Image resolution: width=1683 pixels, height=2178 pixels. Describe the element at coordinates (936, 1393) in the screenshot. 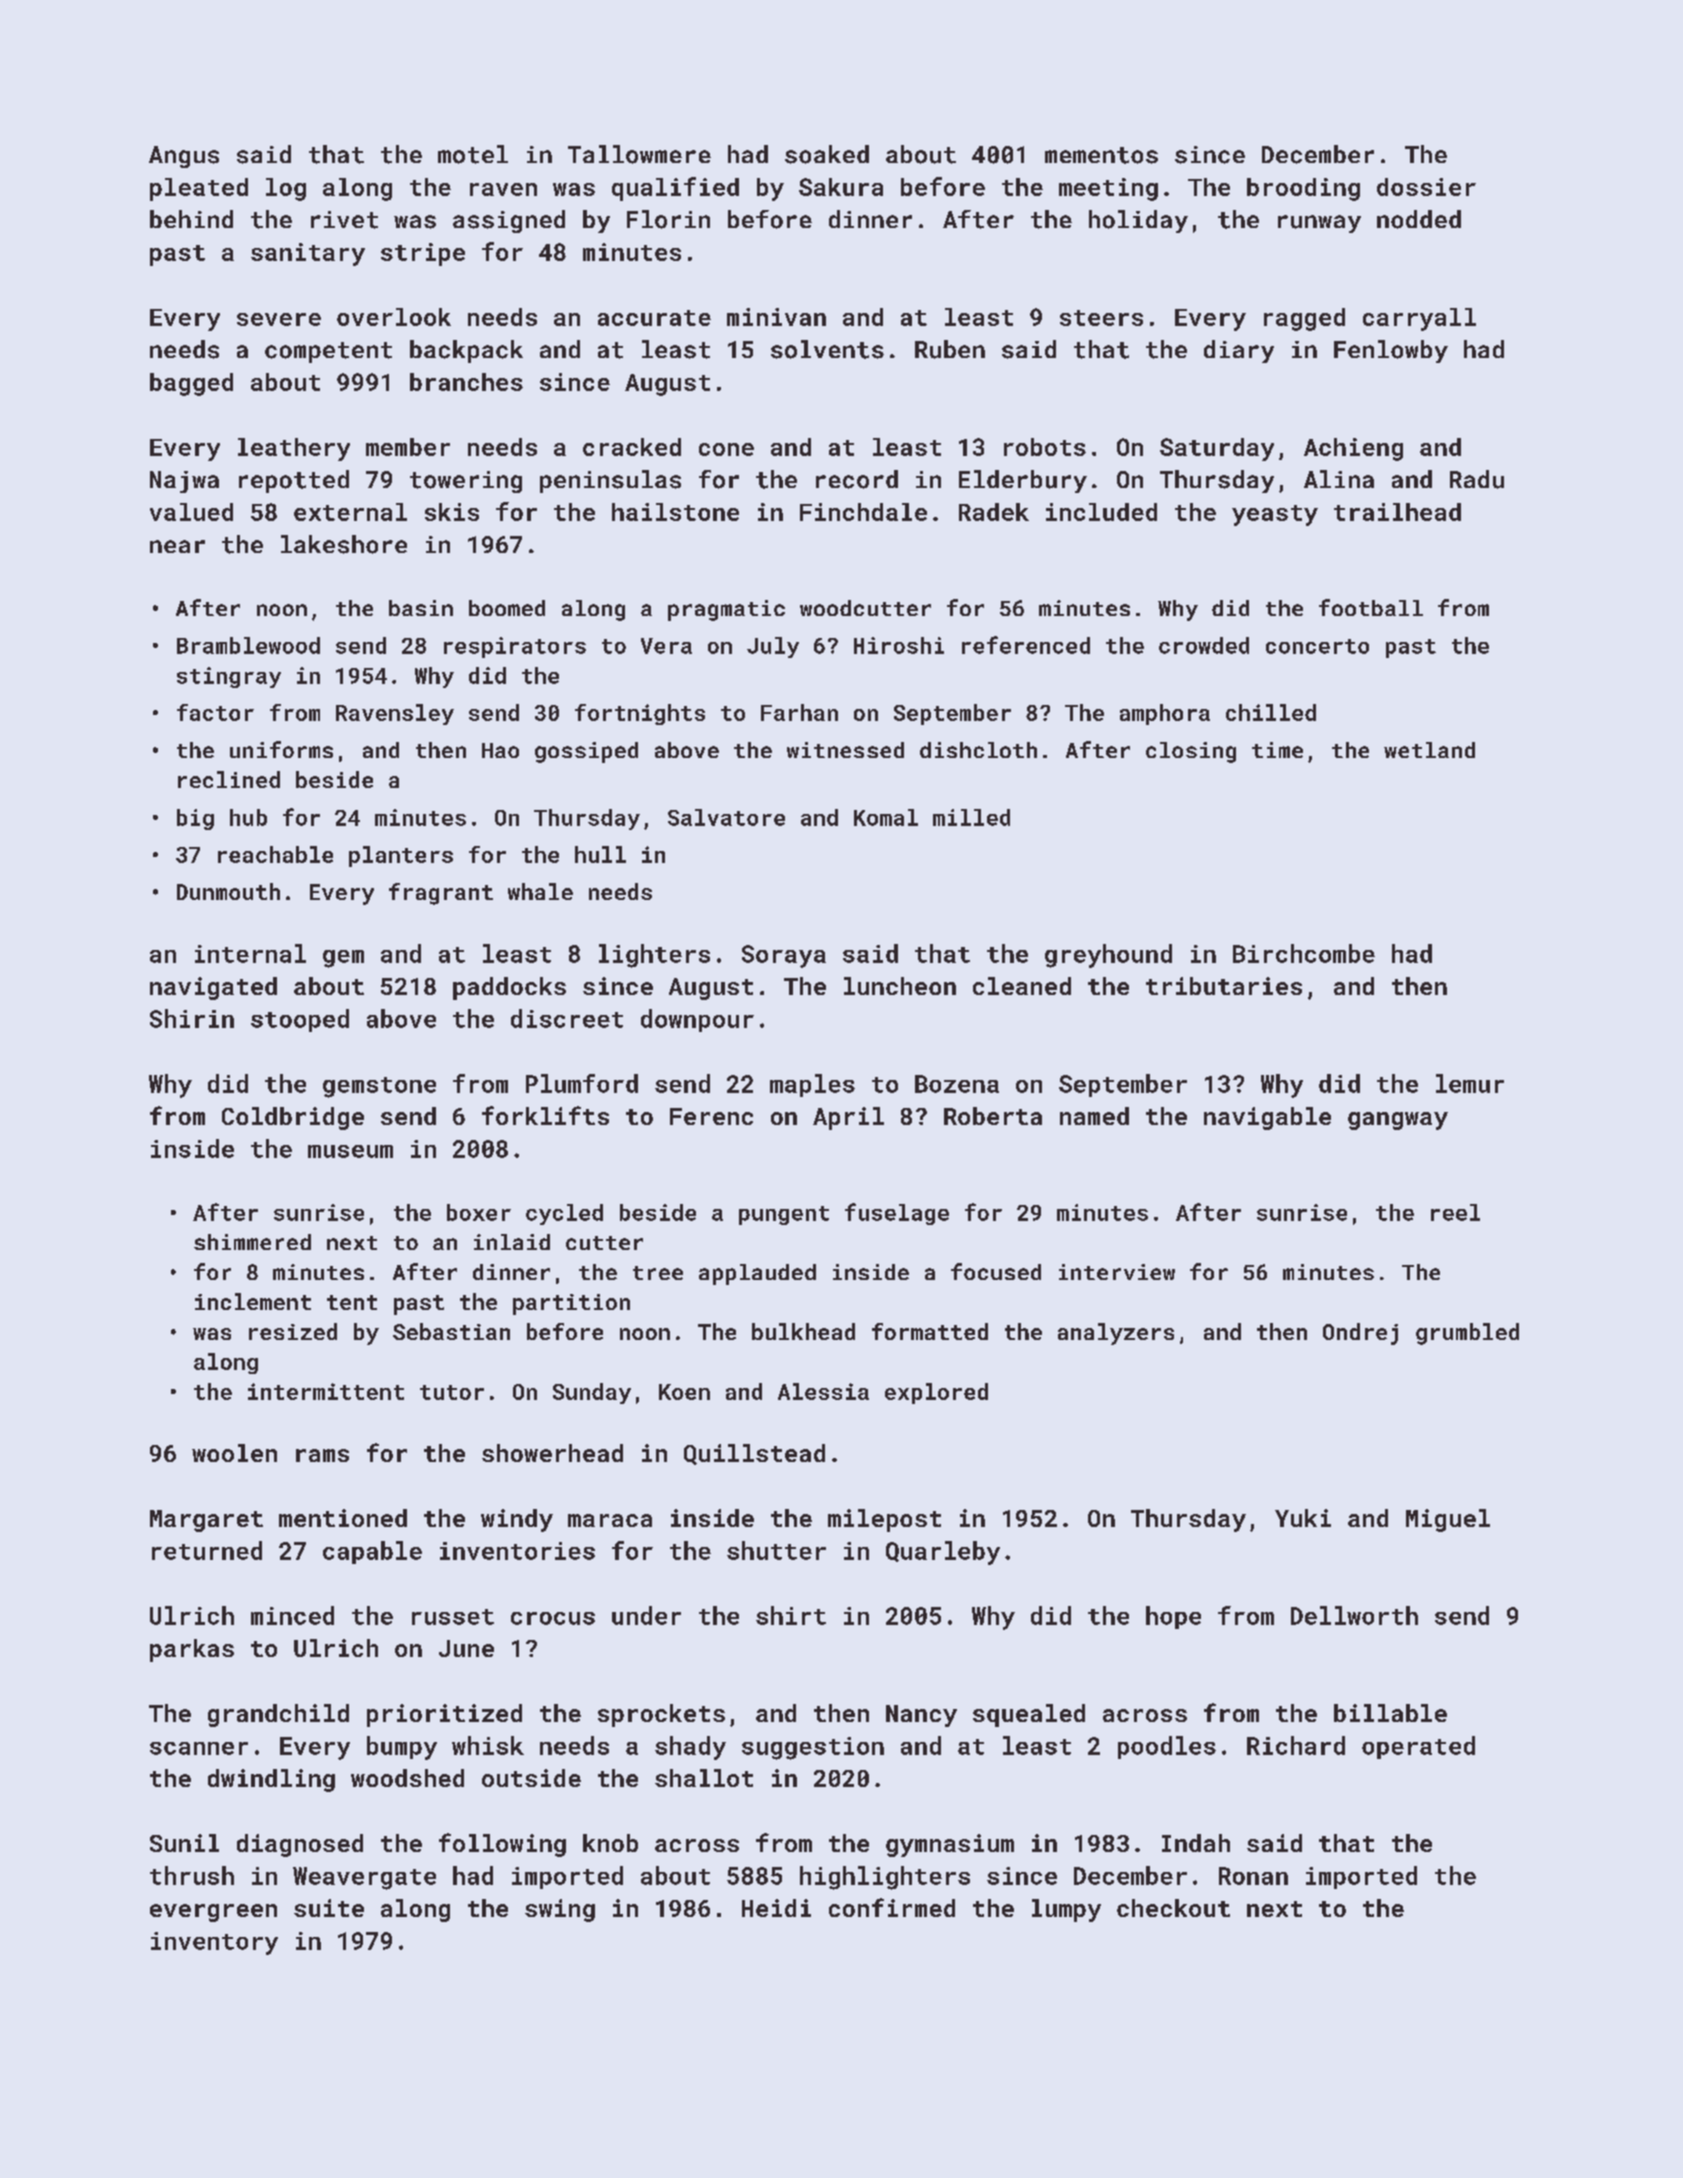

I see `explored` at that location.
